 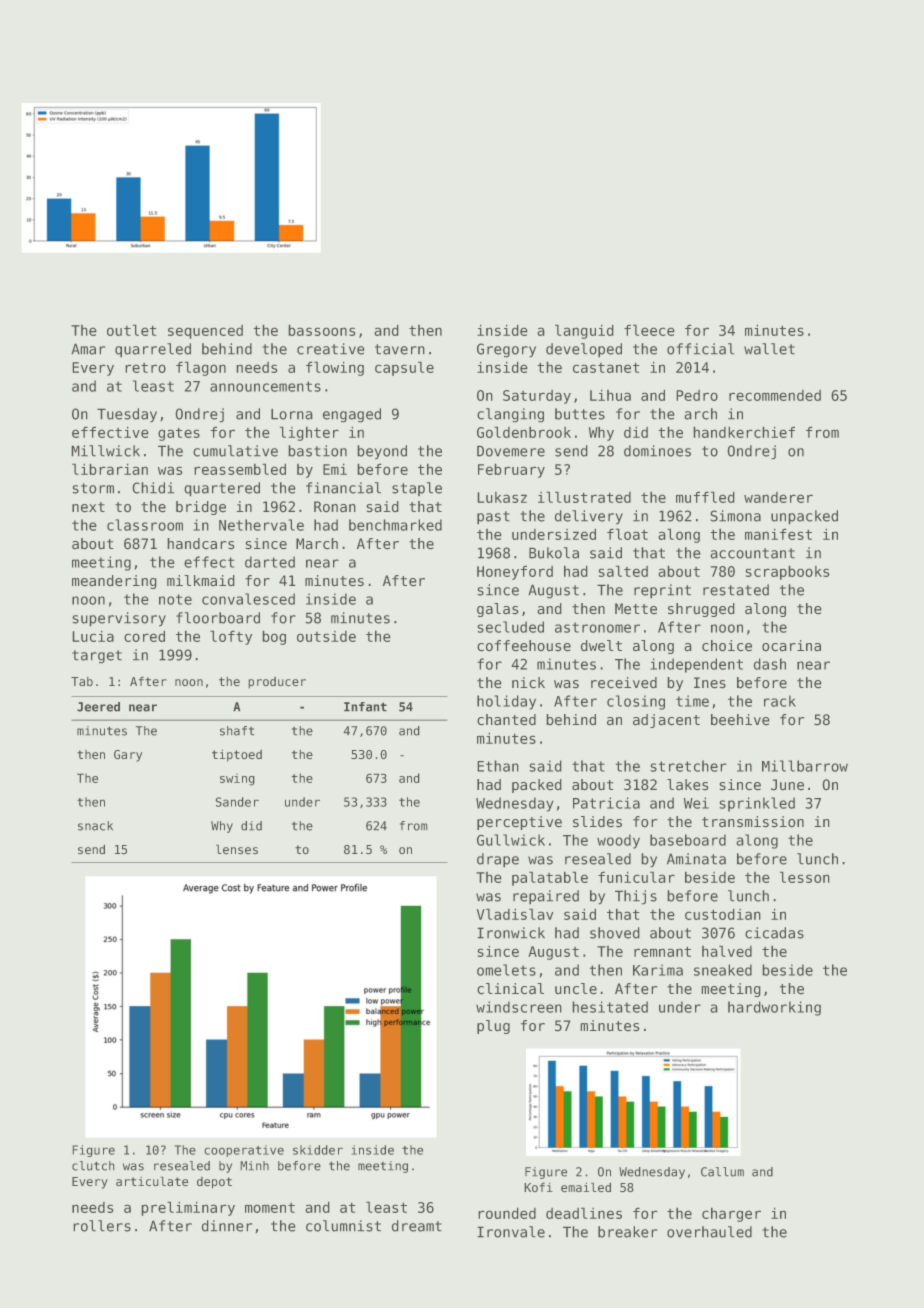 I want to click on breaker, so click(x=628, y=1232).
